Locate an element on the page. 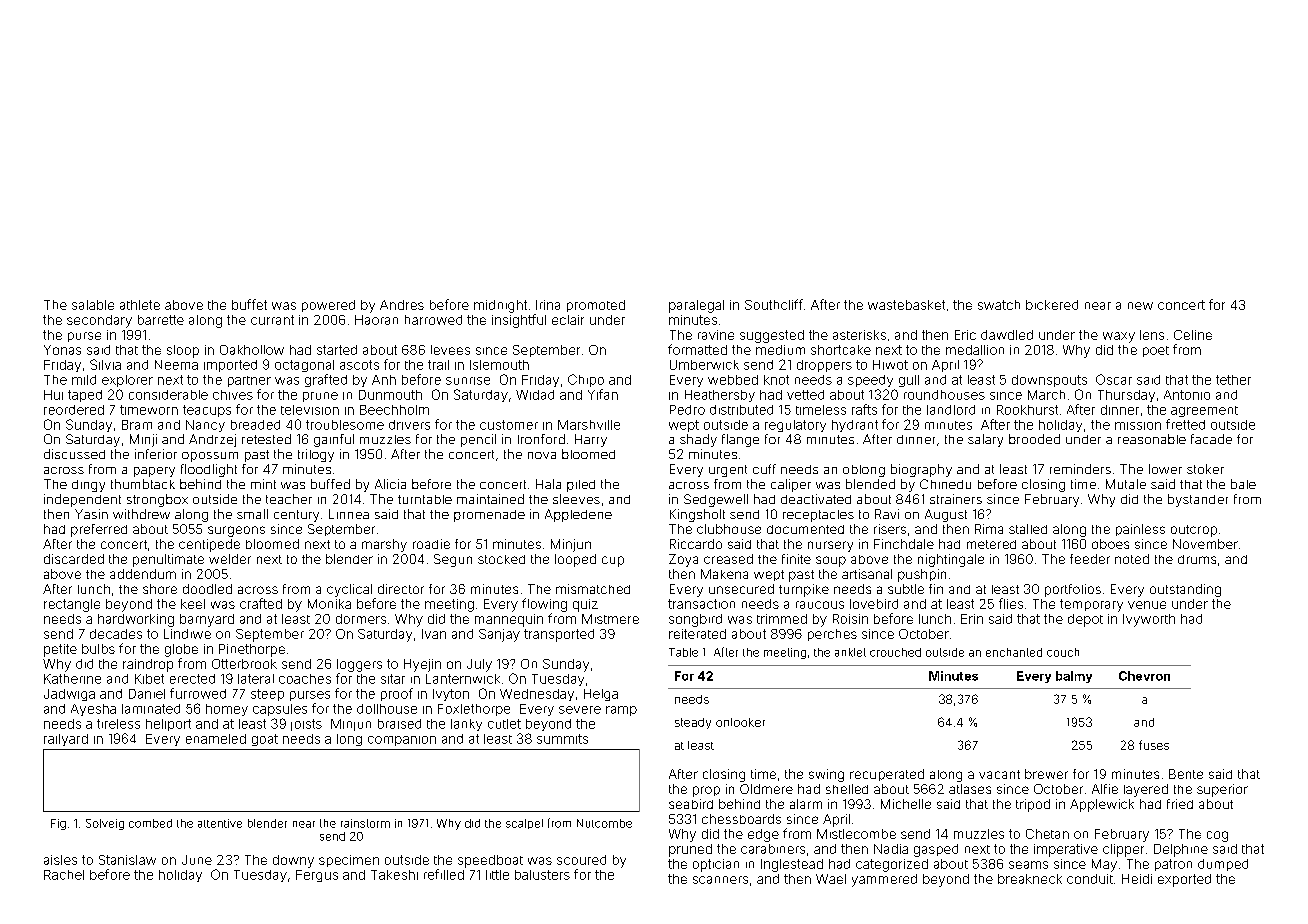 This document has height=924, width=1308. Celine is located at coordinates (1193, 335).
